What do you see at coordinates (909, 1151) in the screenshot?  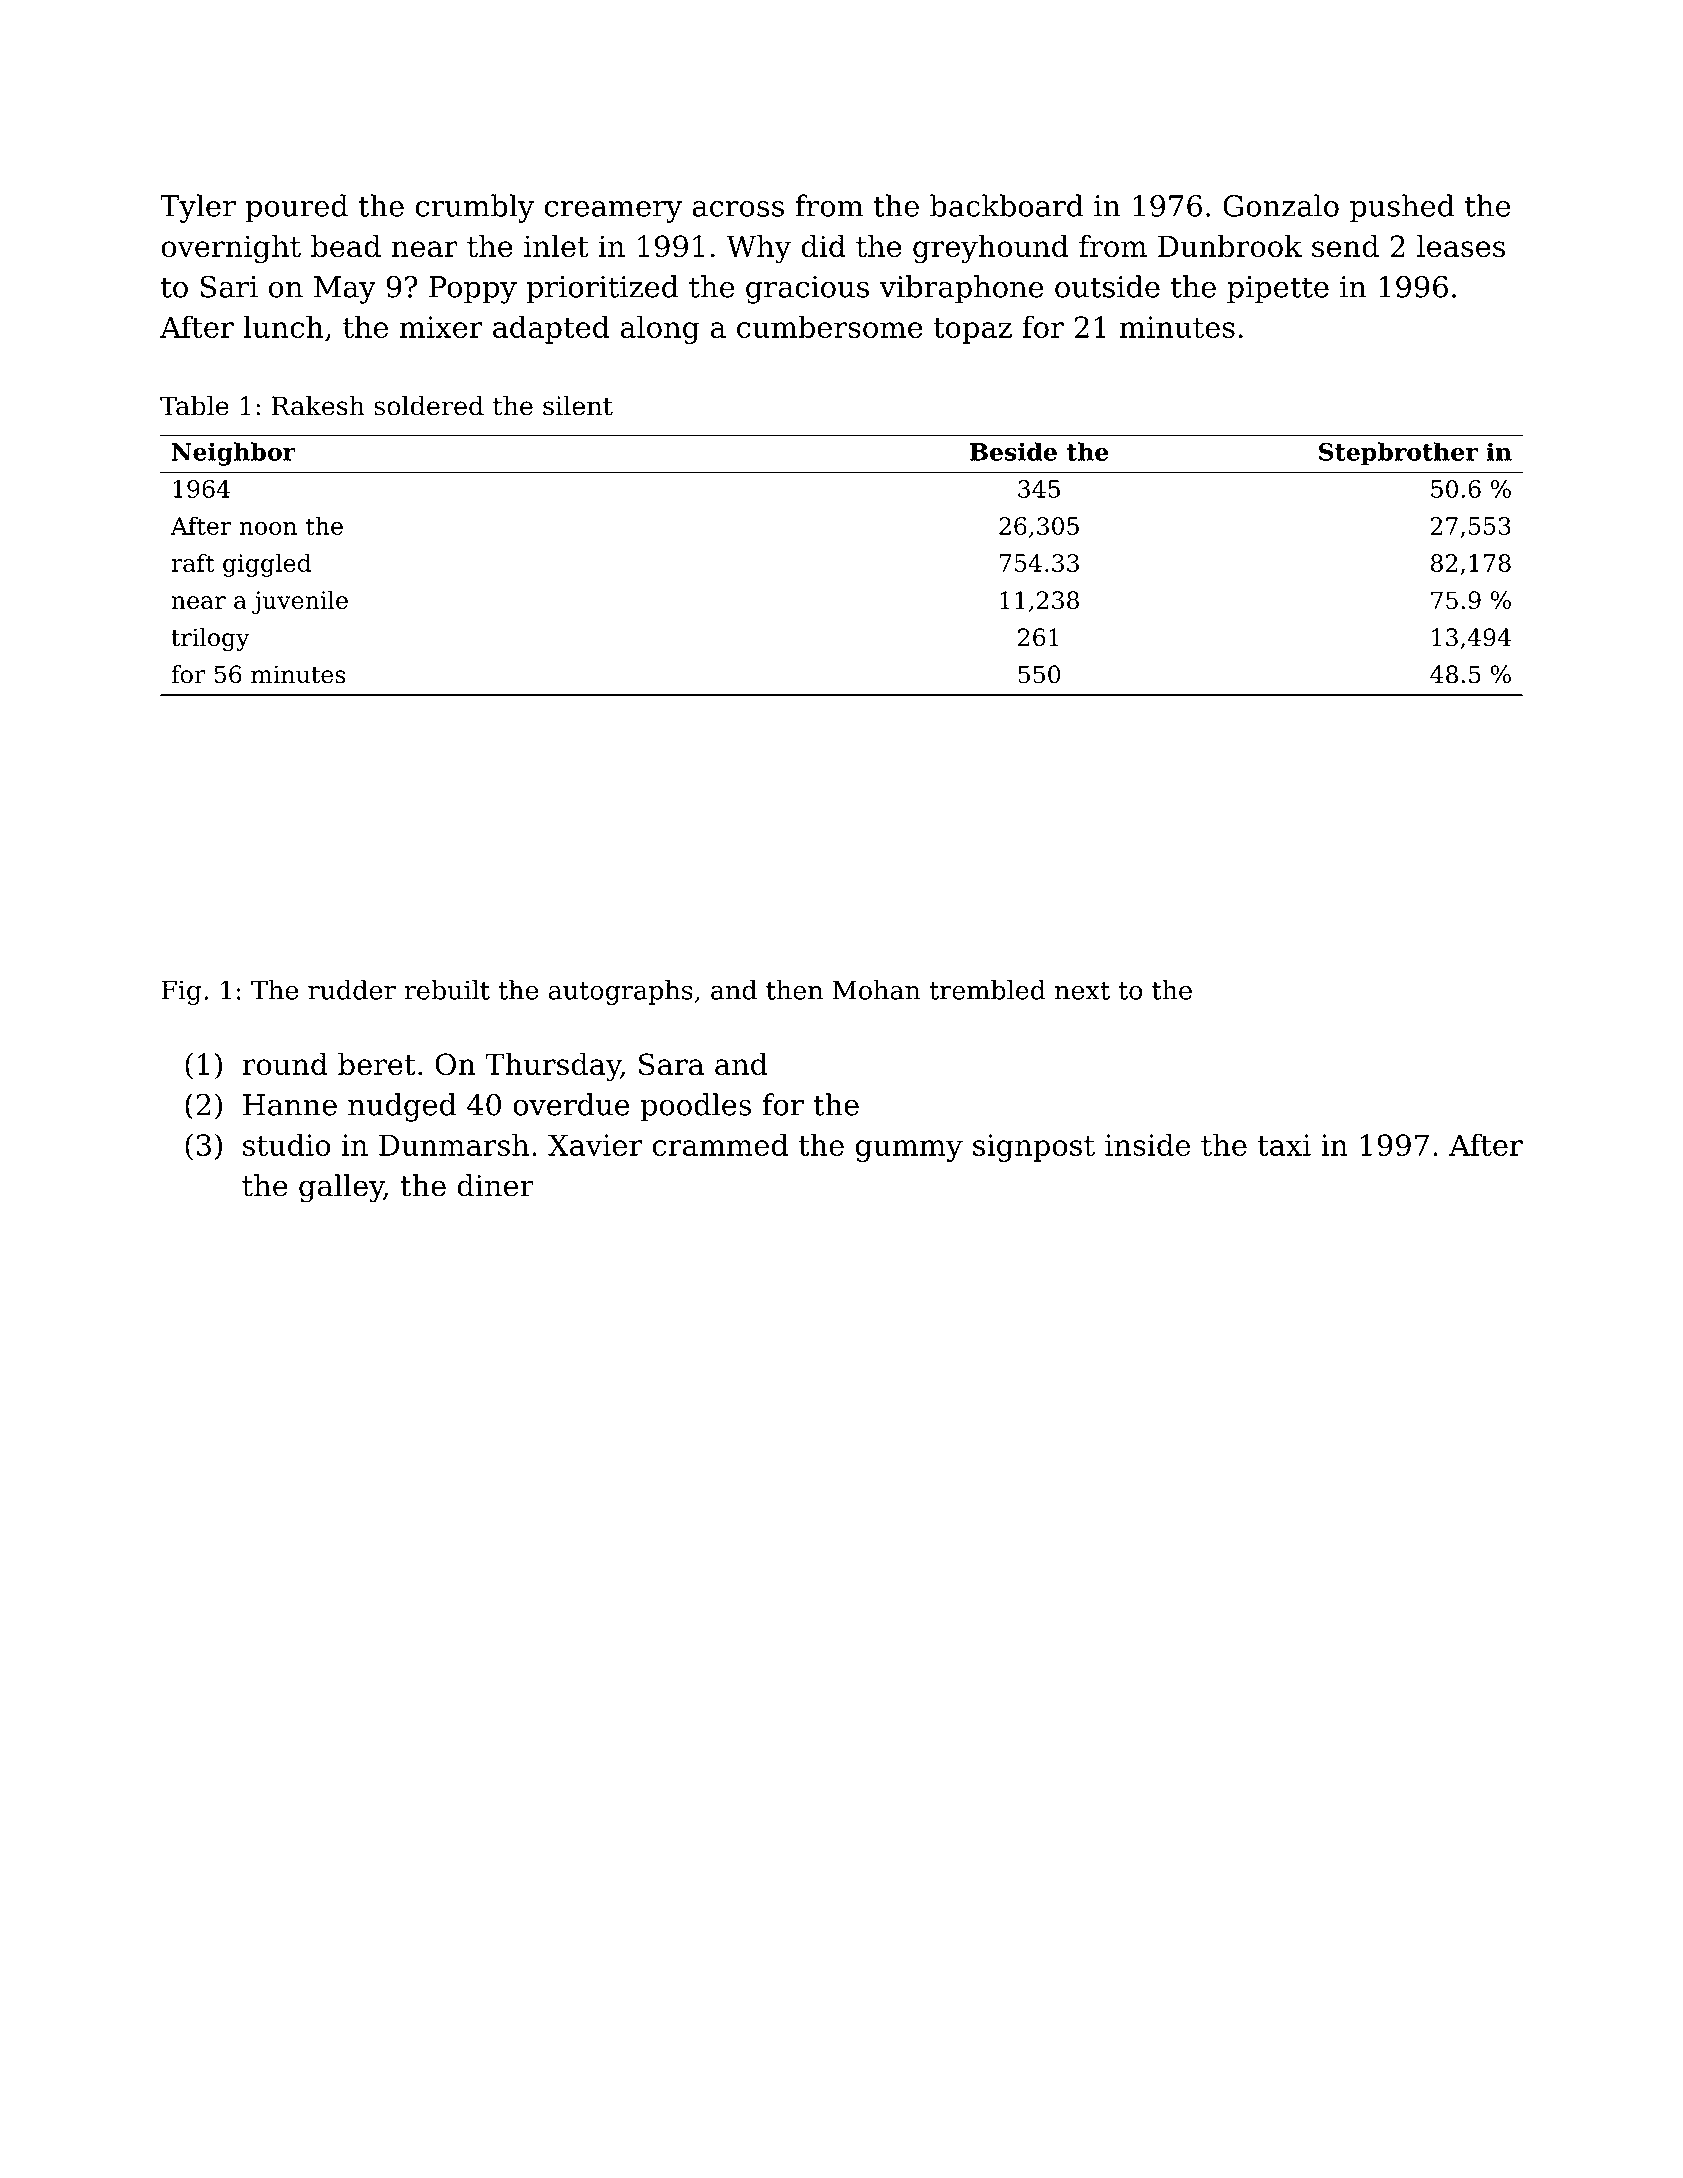 I see `gummy` at bounding box center [909, 1151].
